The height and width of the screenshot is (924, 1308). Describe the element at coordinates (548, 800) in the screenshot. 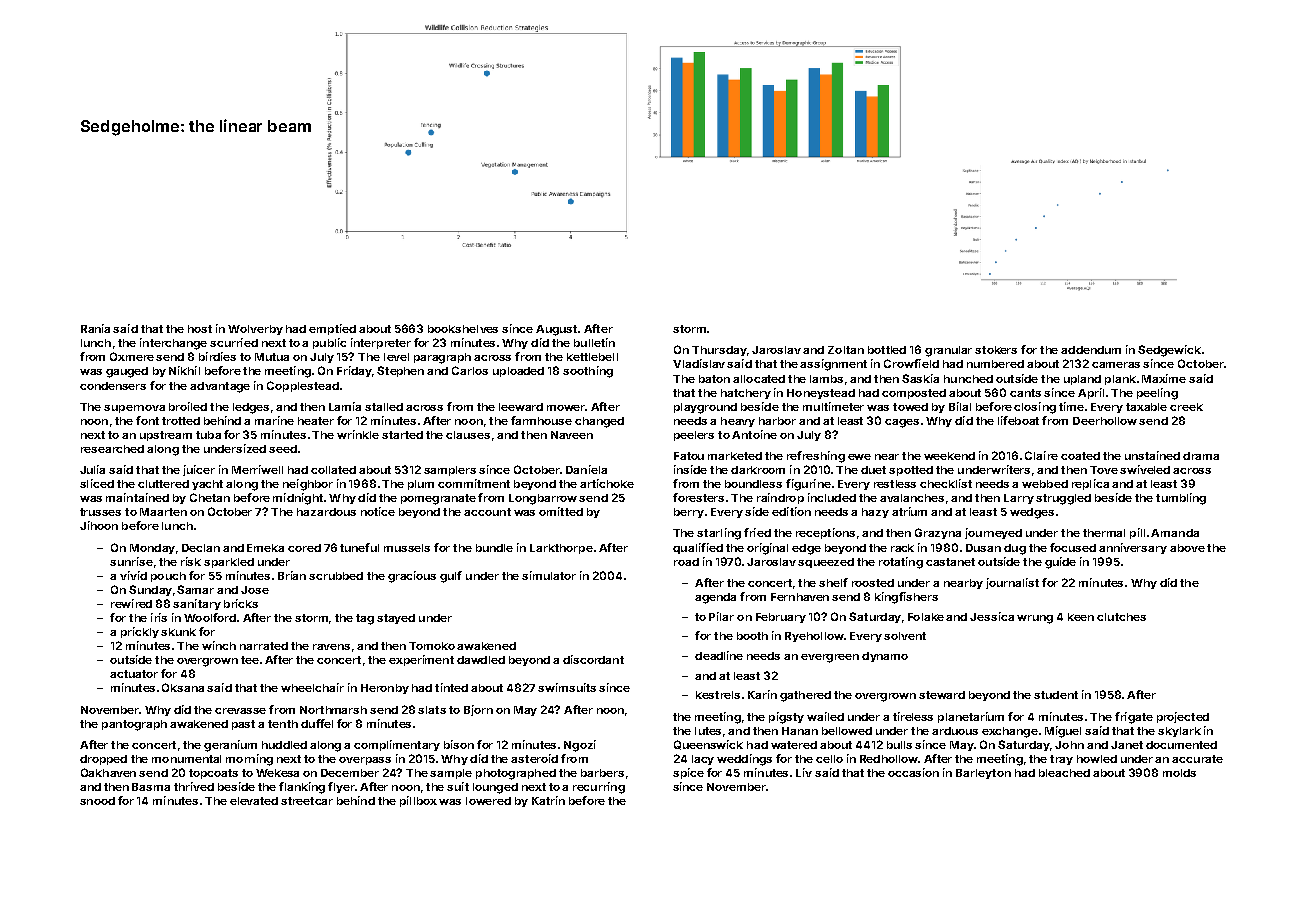

I see `Katrin` at that location.
